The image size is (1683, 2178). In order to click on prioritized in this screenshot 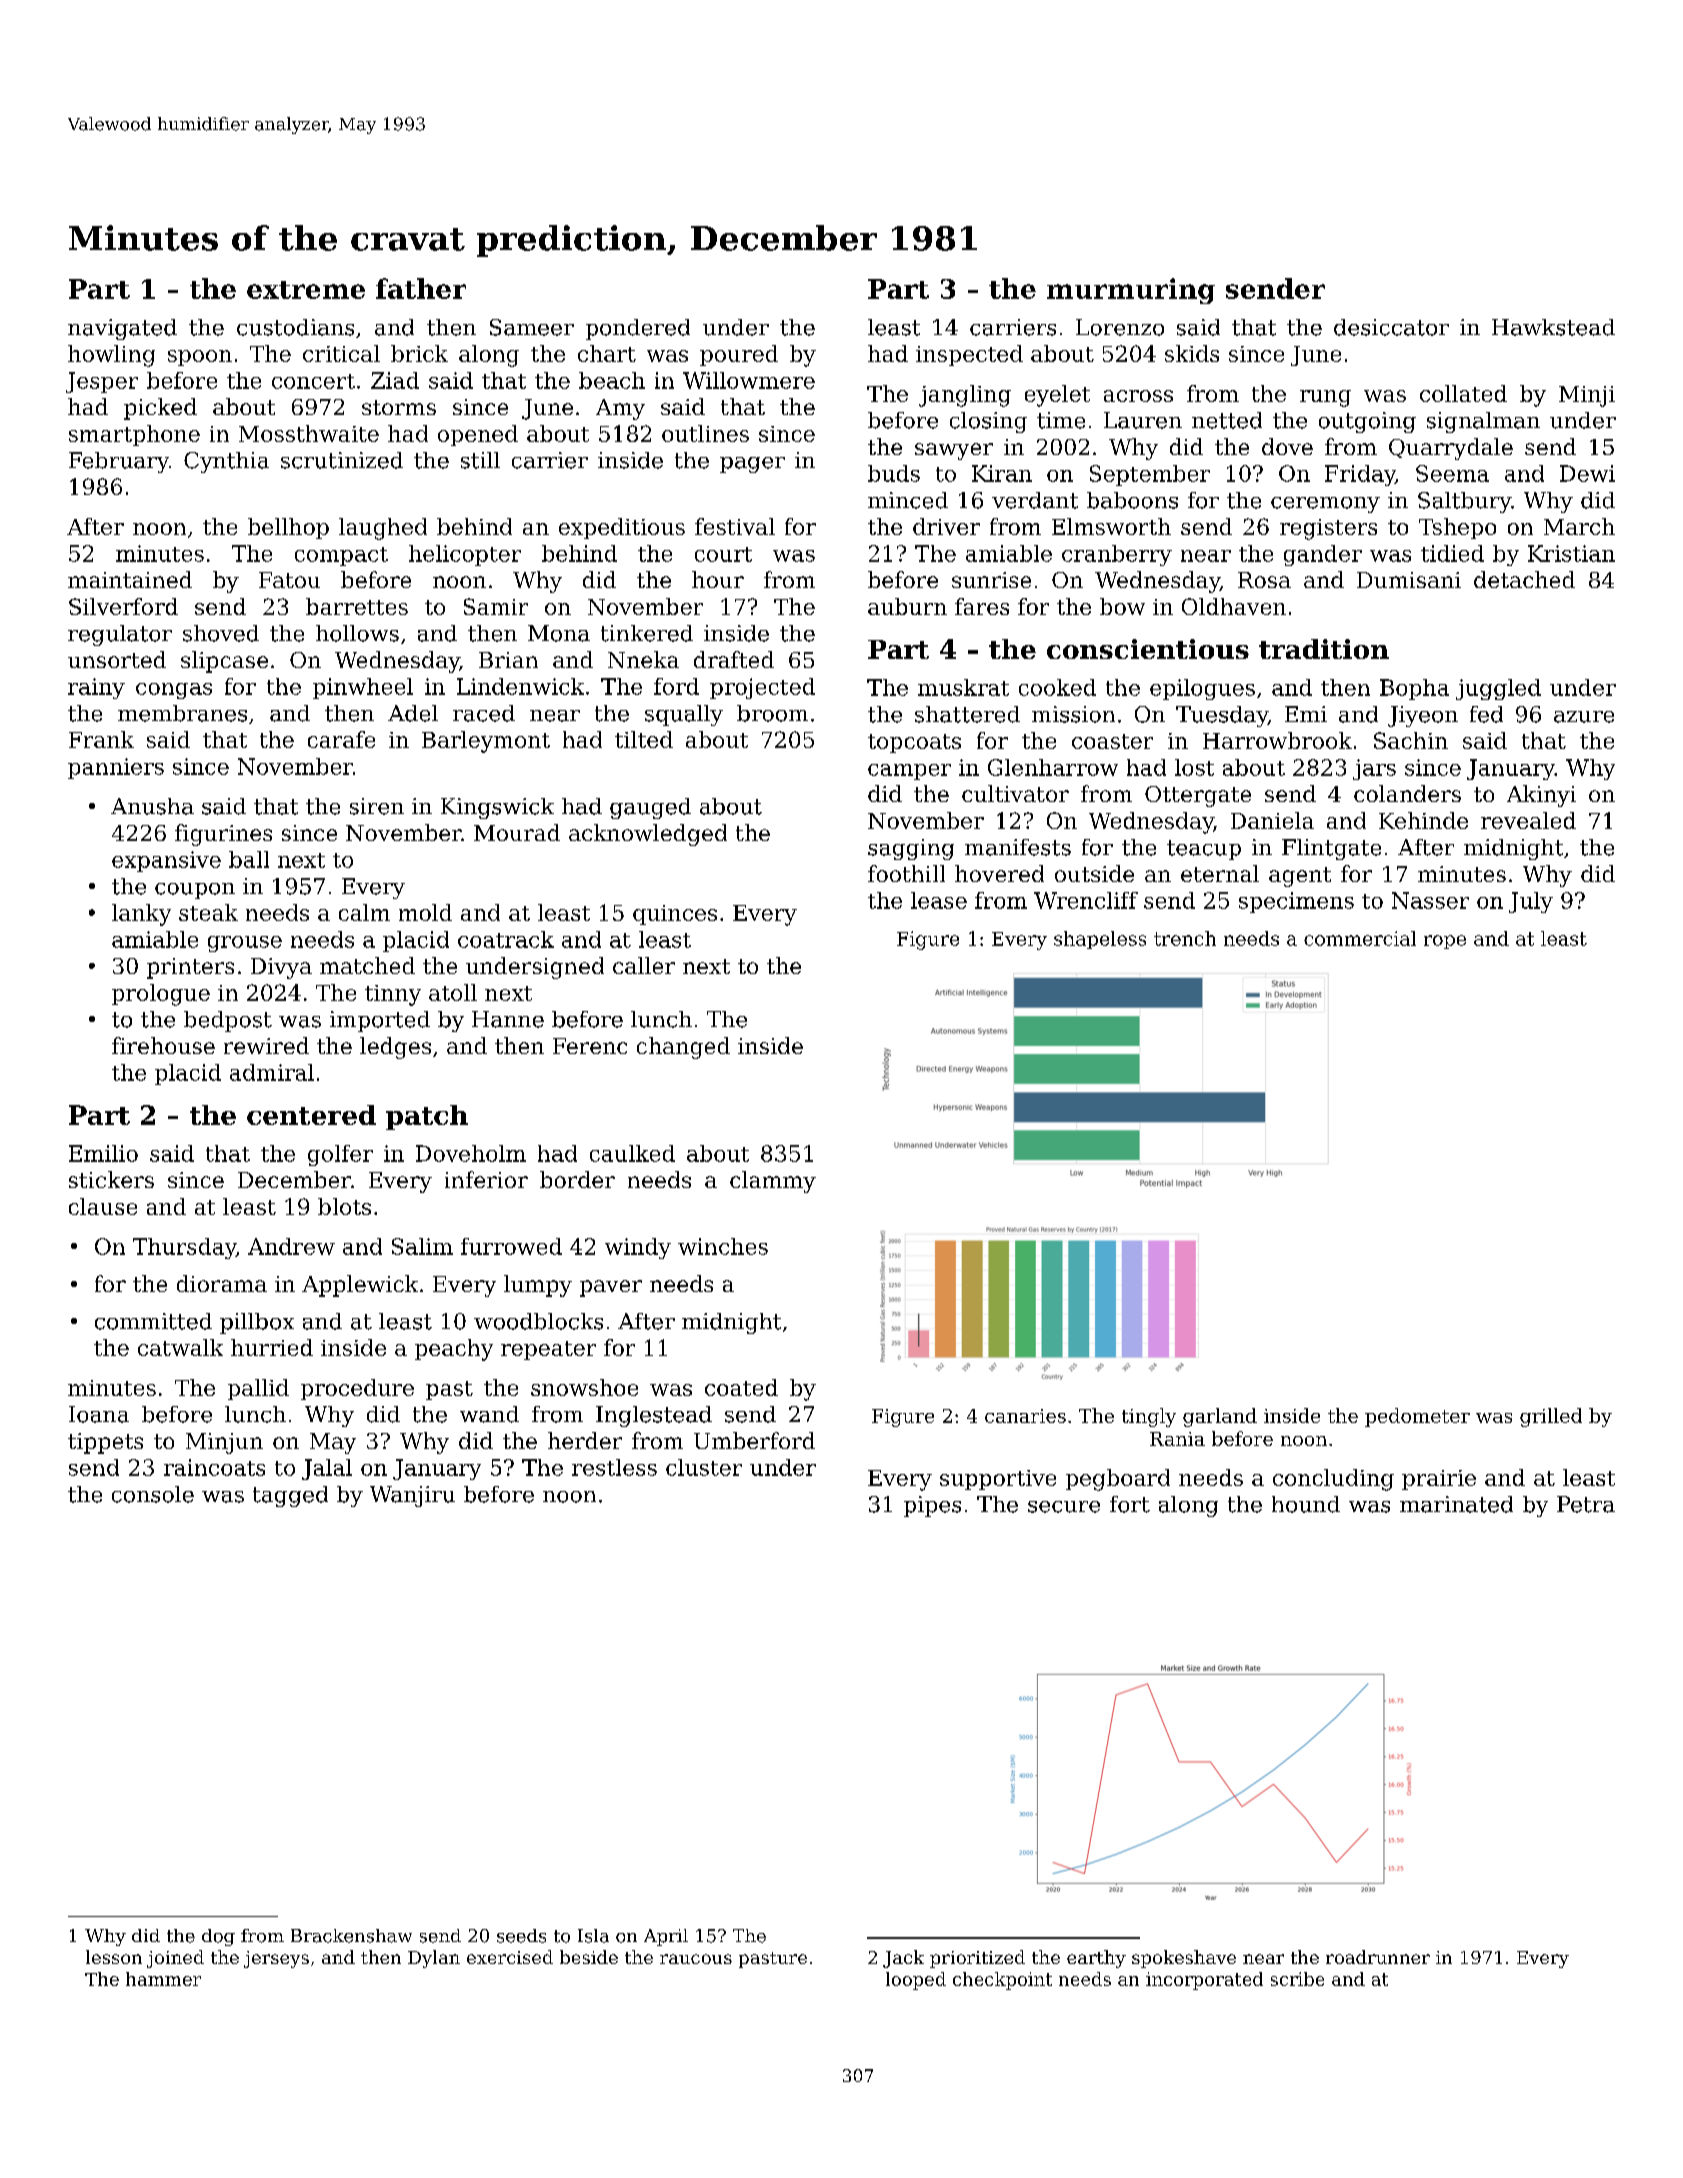, I will do `click(977, 1959)`.
